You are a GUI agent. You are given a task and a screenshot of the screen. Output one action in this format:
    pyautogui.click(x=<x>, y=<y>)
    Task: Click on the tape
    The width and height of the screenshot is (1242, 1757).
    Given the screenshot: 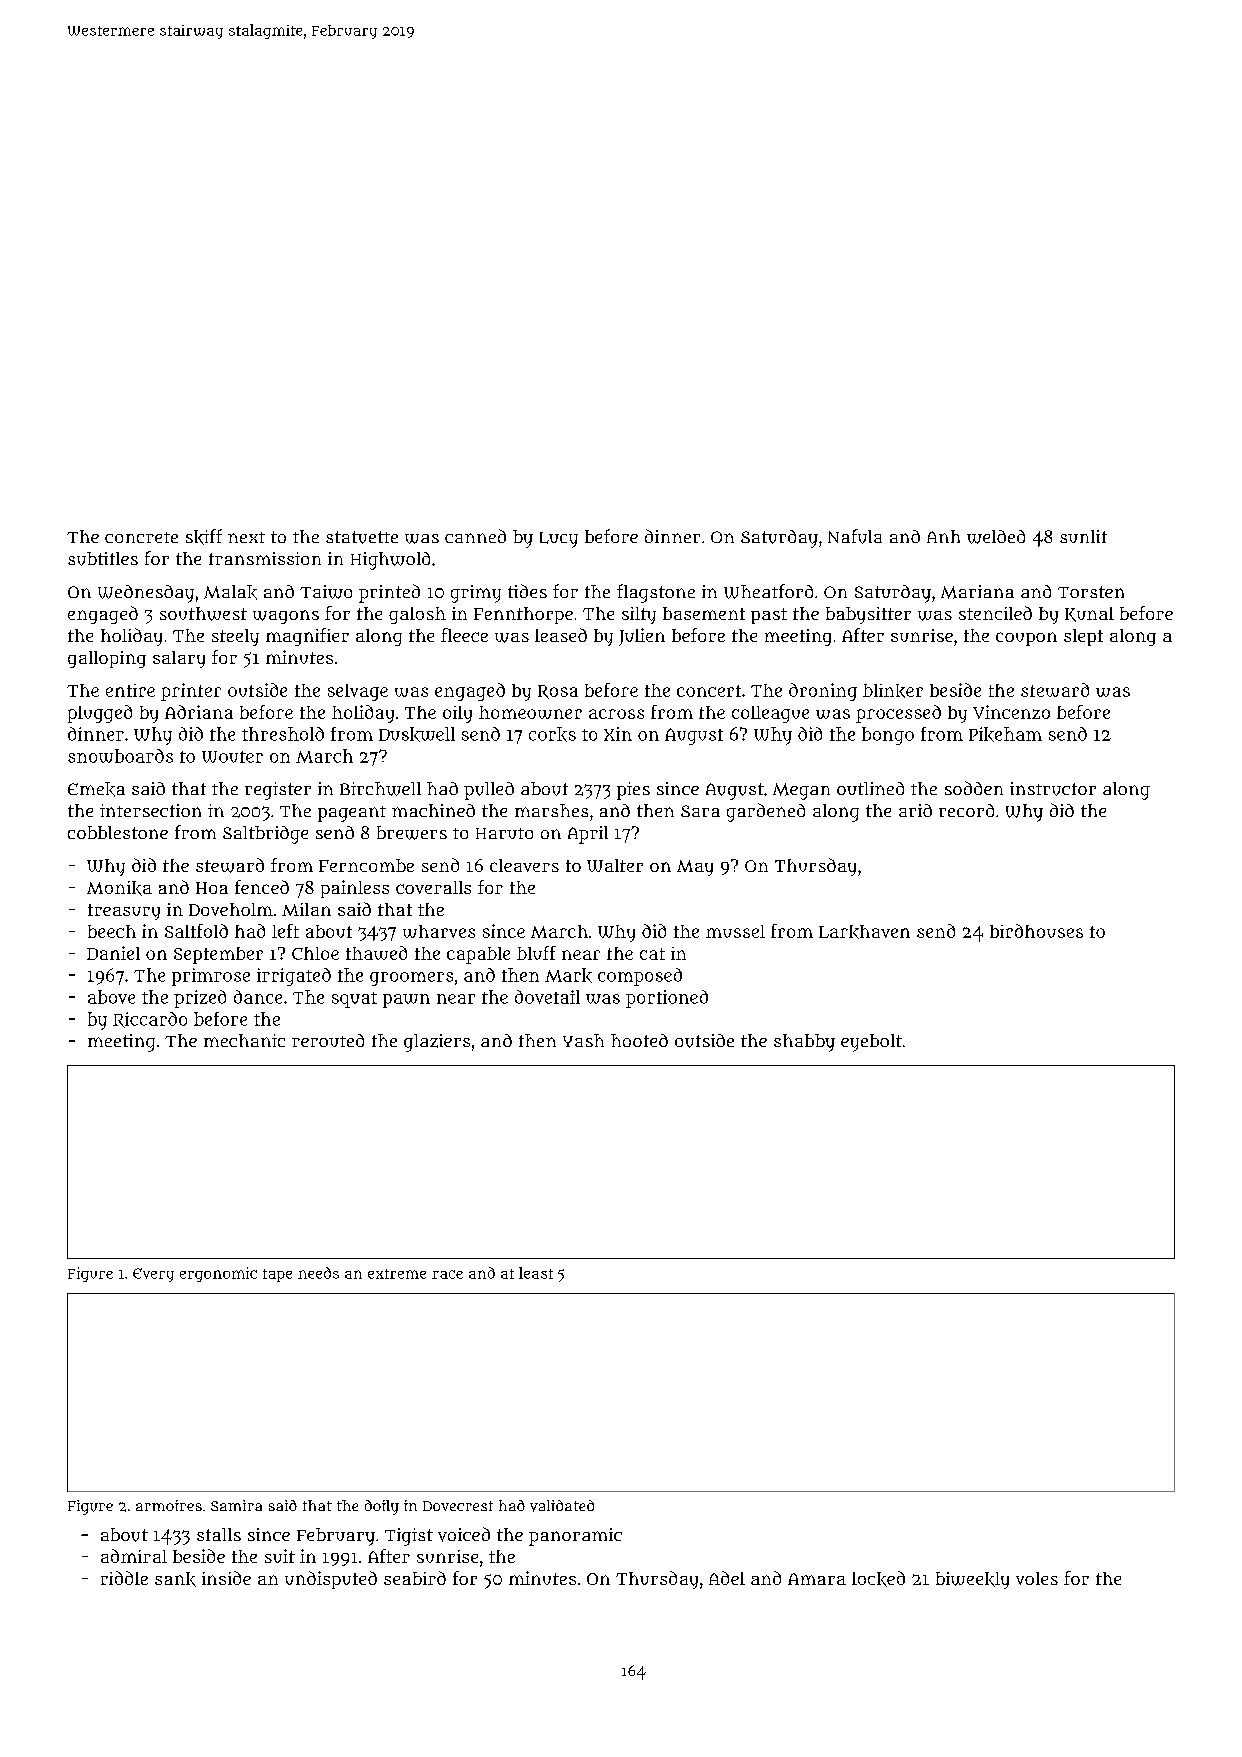 What is the action you would take?
    pyautogui.click(x=277, y=1275)
